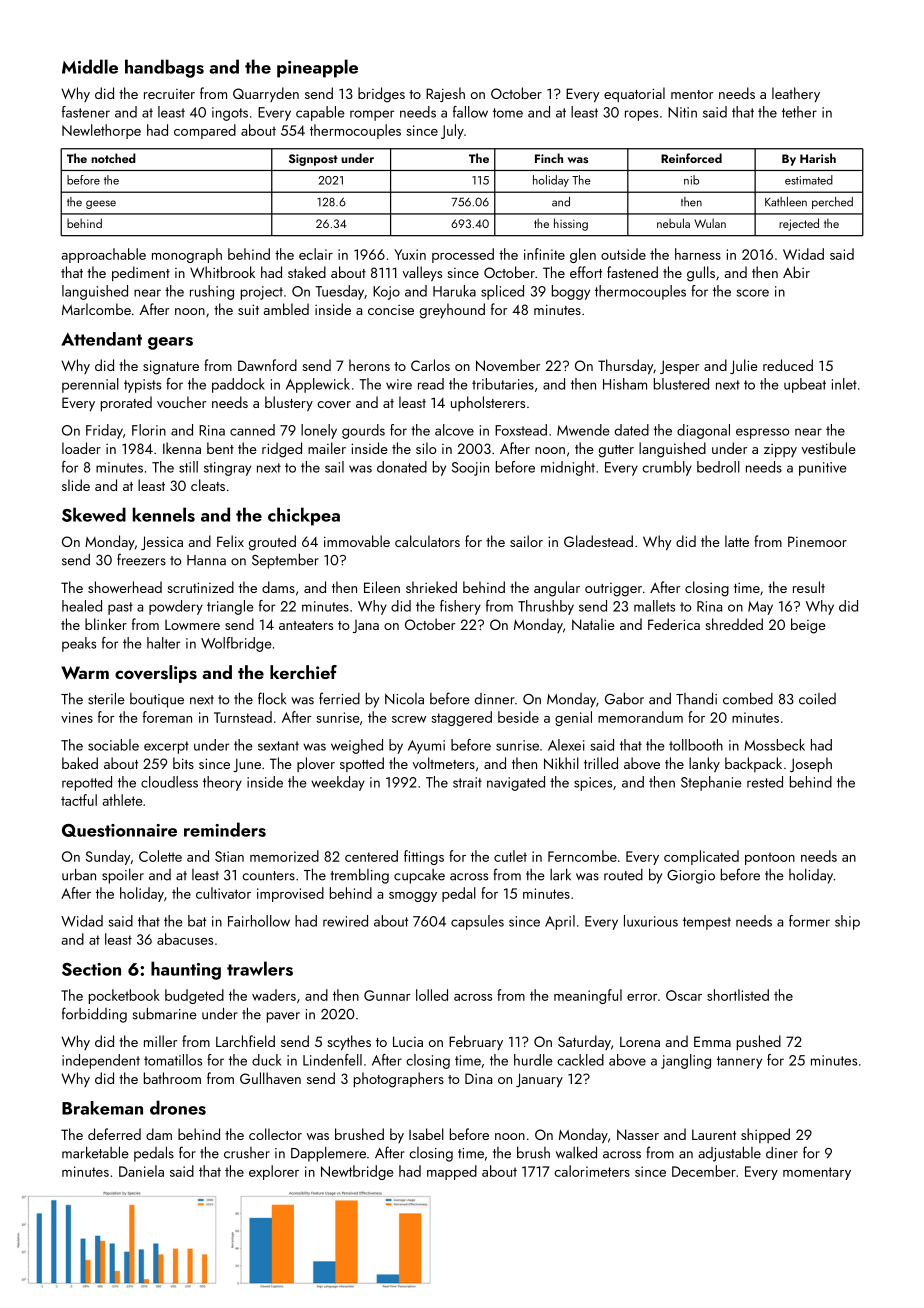 This image has height=1308, width=924. Describe the element at coordinates (164, 68) in the image. I see `handbags` at that location.
